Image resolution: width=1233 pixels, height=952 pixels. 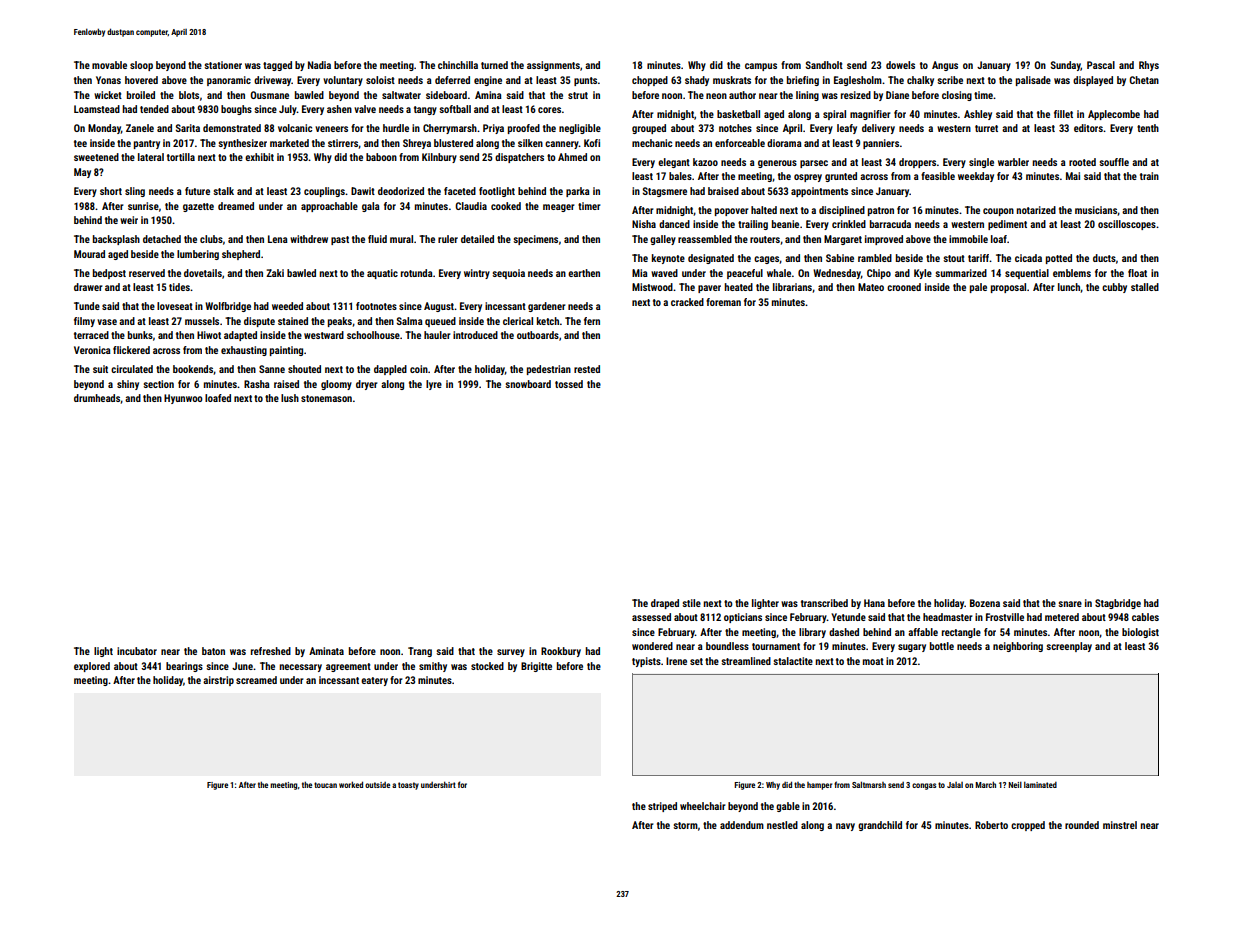 I want to click on drumheads, so click(x=97, y=399).
